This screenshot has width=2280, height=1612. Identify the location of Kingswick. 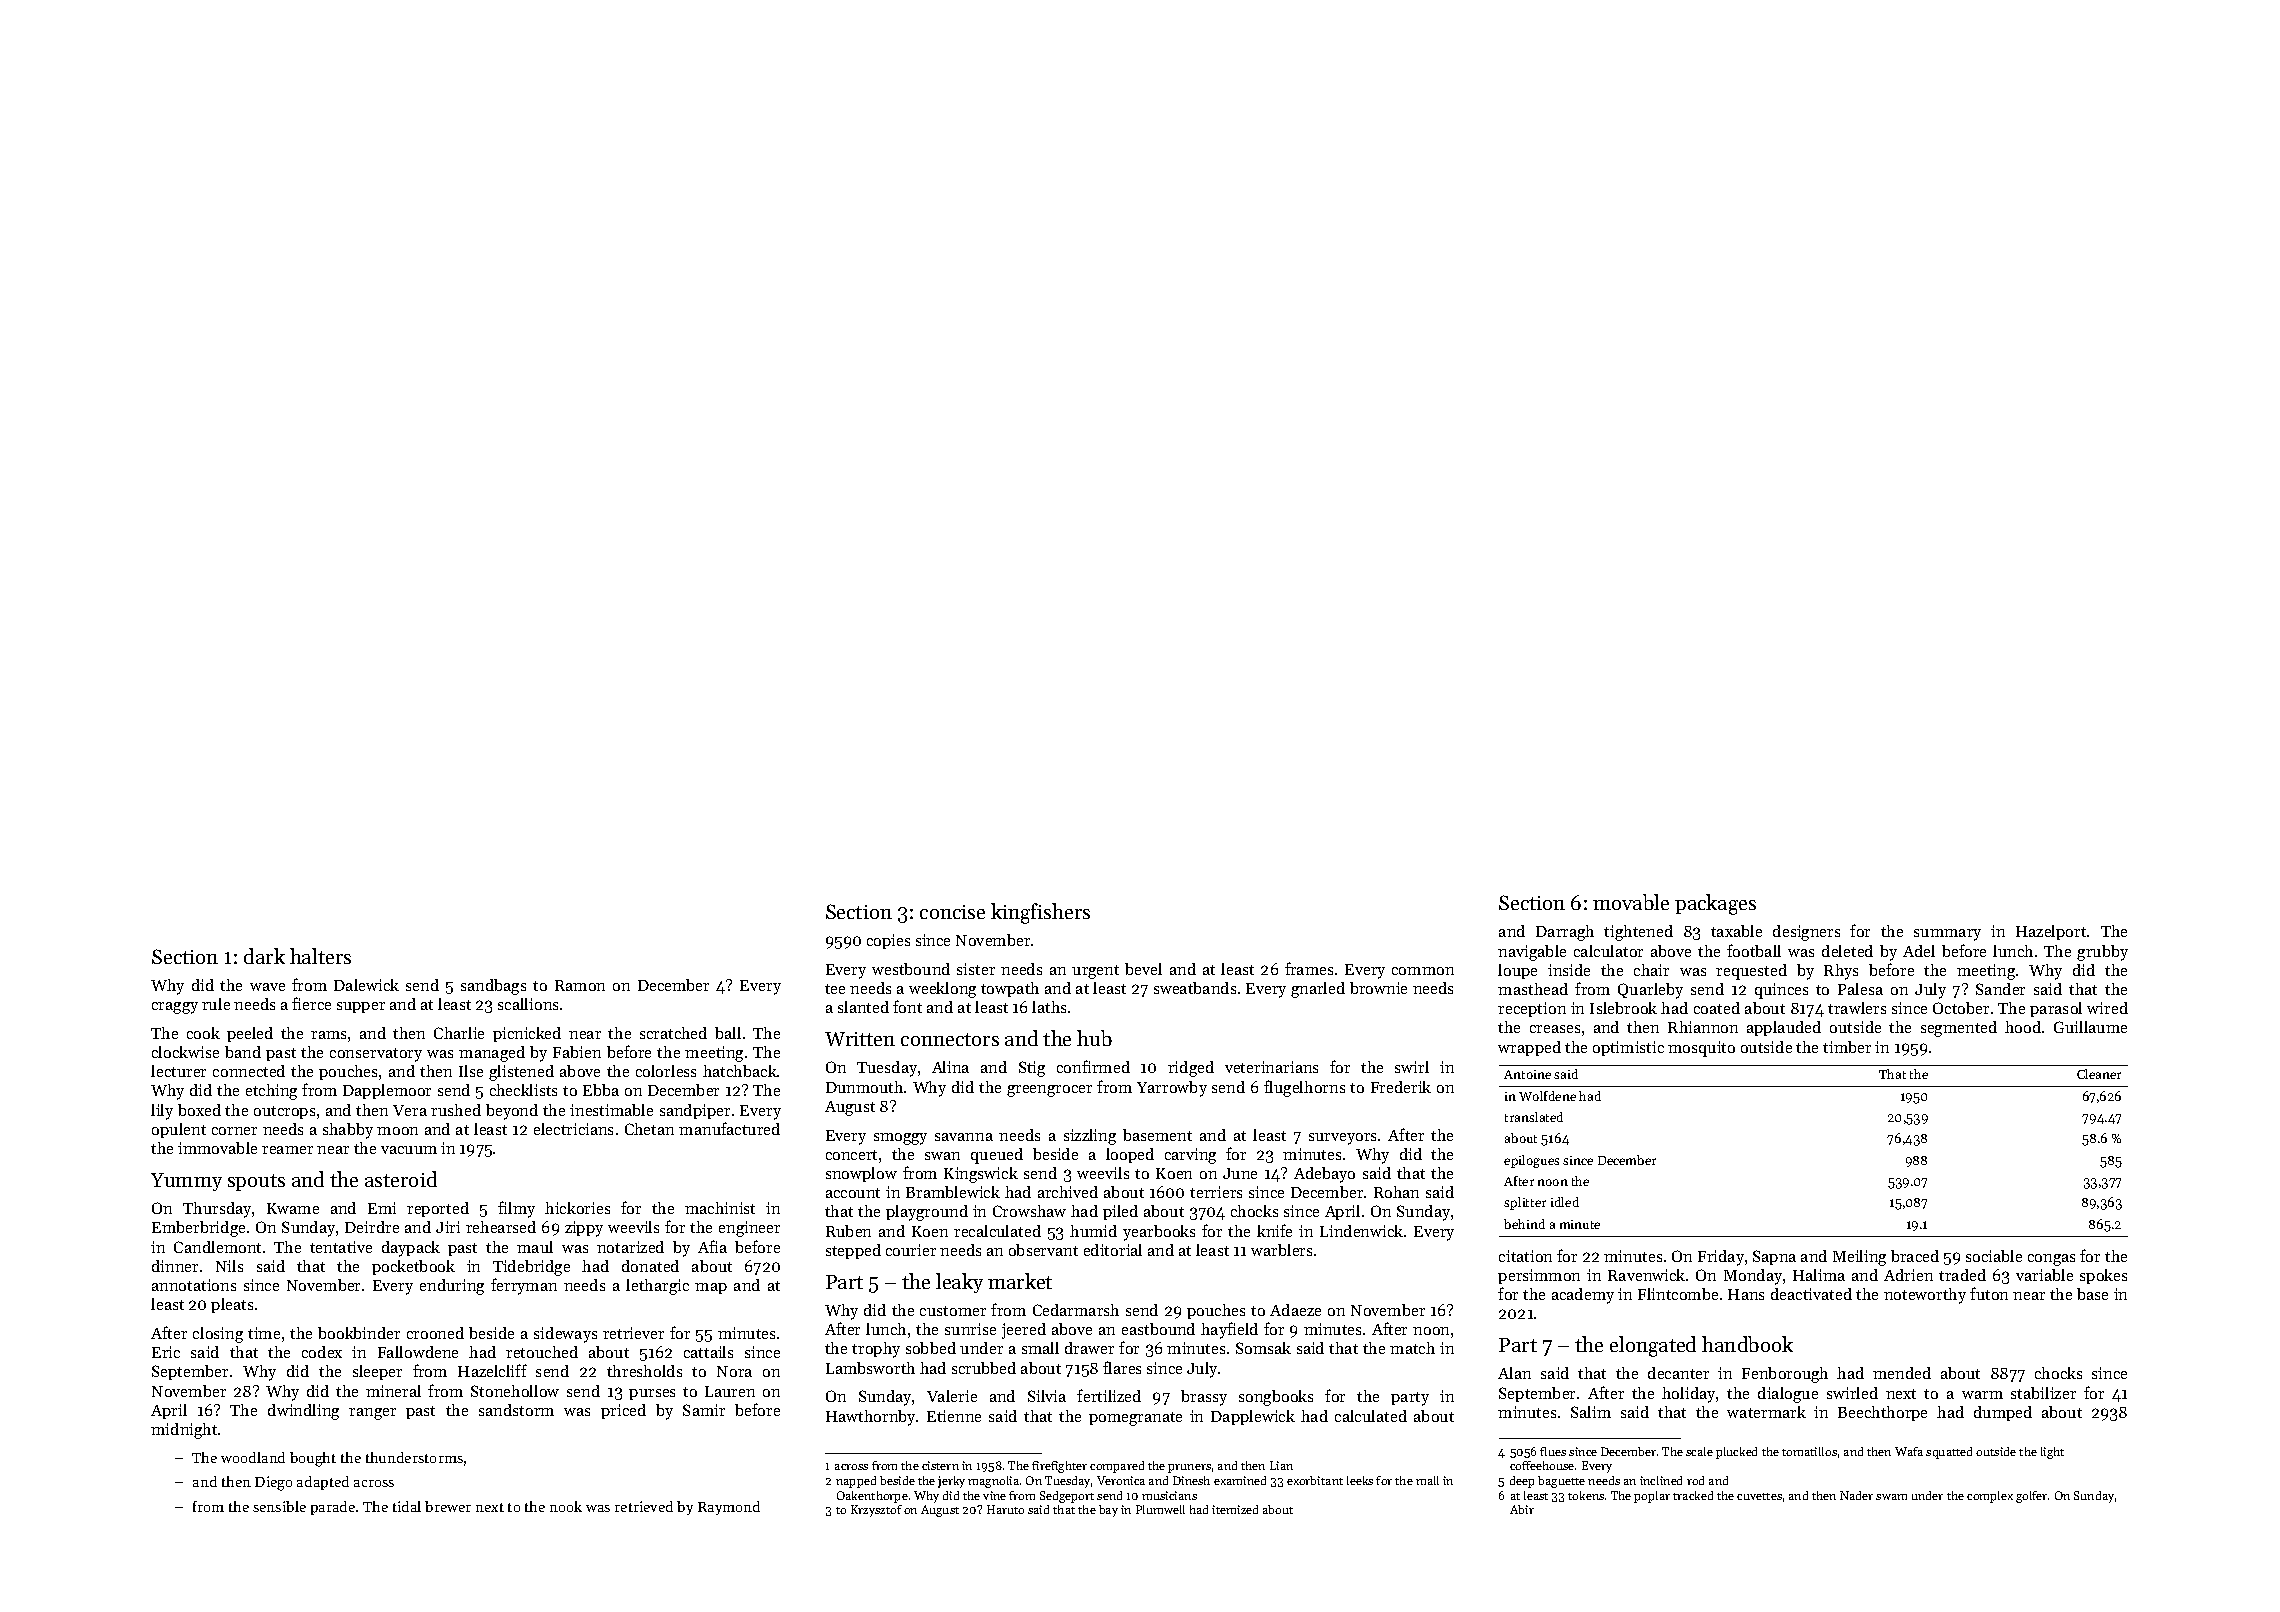
(981, 1175).
